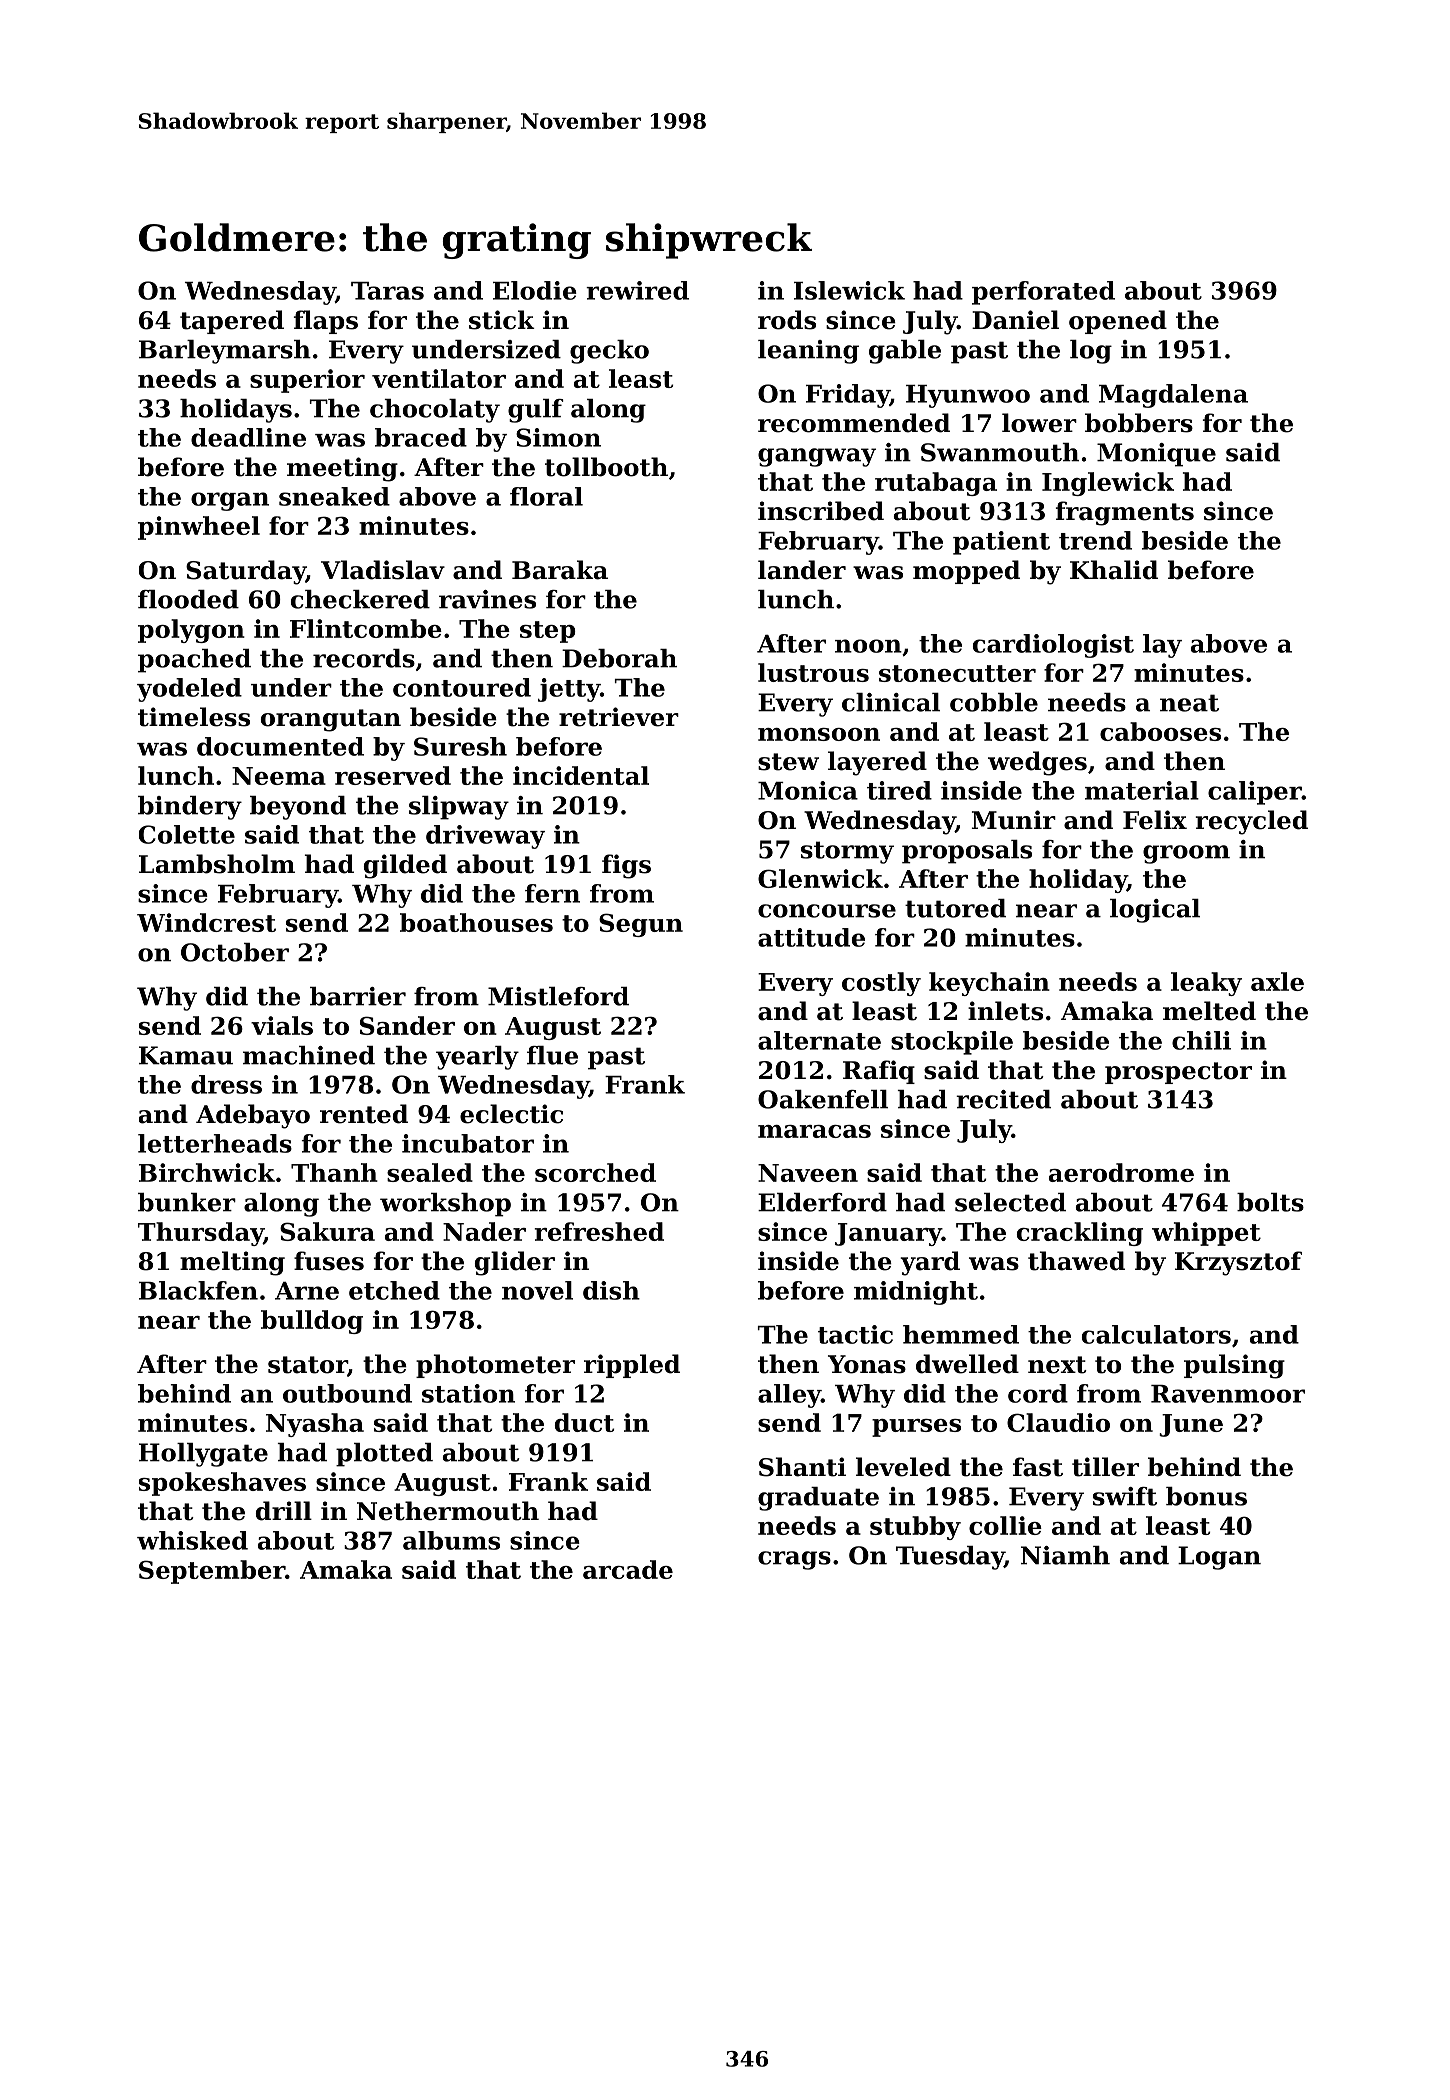 This screenshot has height=2100, width=1450. I want to click on fragments, so click(1125, 513).
